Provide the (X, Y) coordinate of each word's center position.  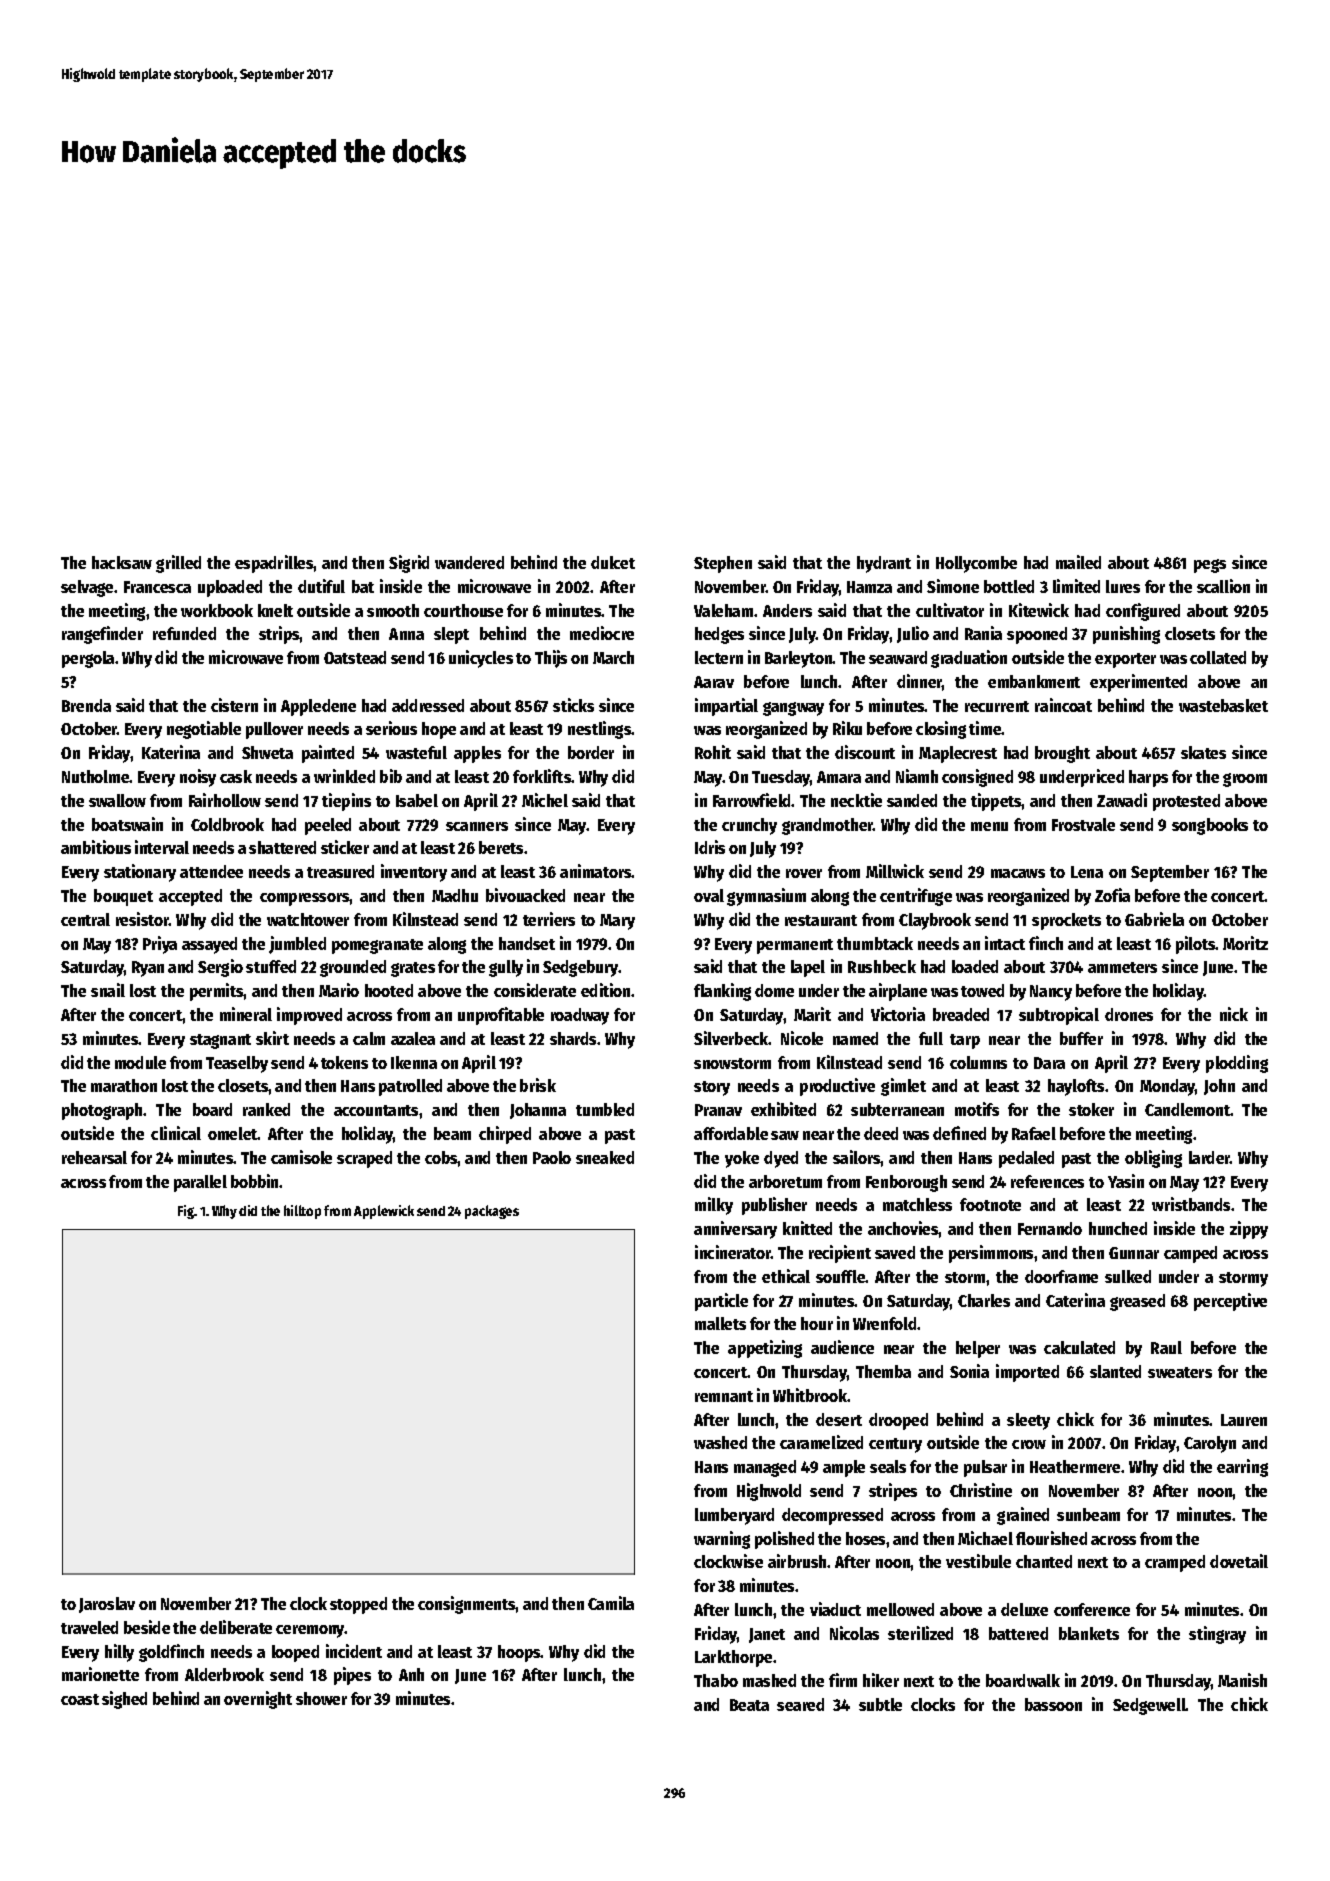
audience (842, 1347)
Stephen (723, 564)
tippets (996, 802)
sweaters (1180, 1372)
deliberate (236, 1627)
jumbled (297, 945)
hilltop (302, 1212)
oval (709, 895)
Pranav (718, 1110)
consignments (467, 1605)
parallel (200, 1183)
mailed (1078, 562)
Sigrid (409, 564)
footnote (990, 1204)
